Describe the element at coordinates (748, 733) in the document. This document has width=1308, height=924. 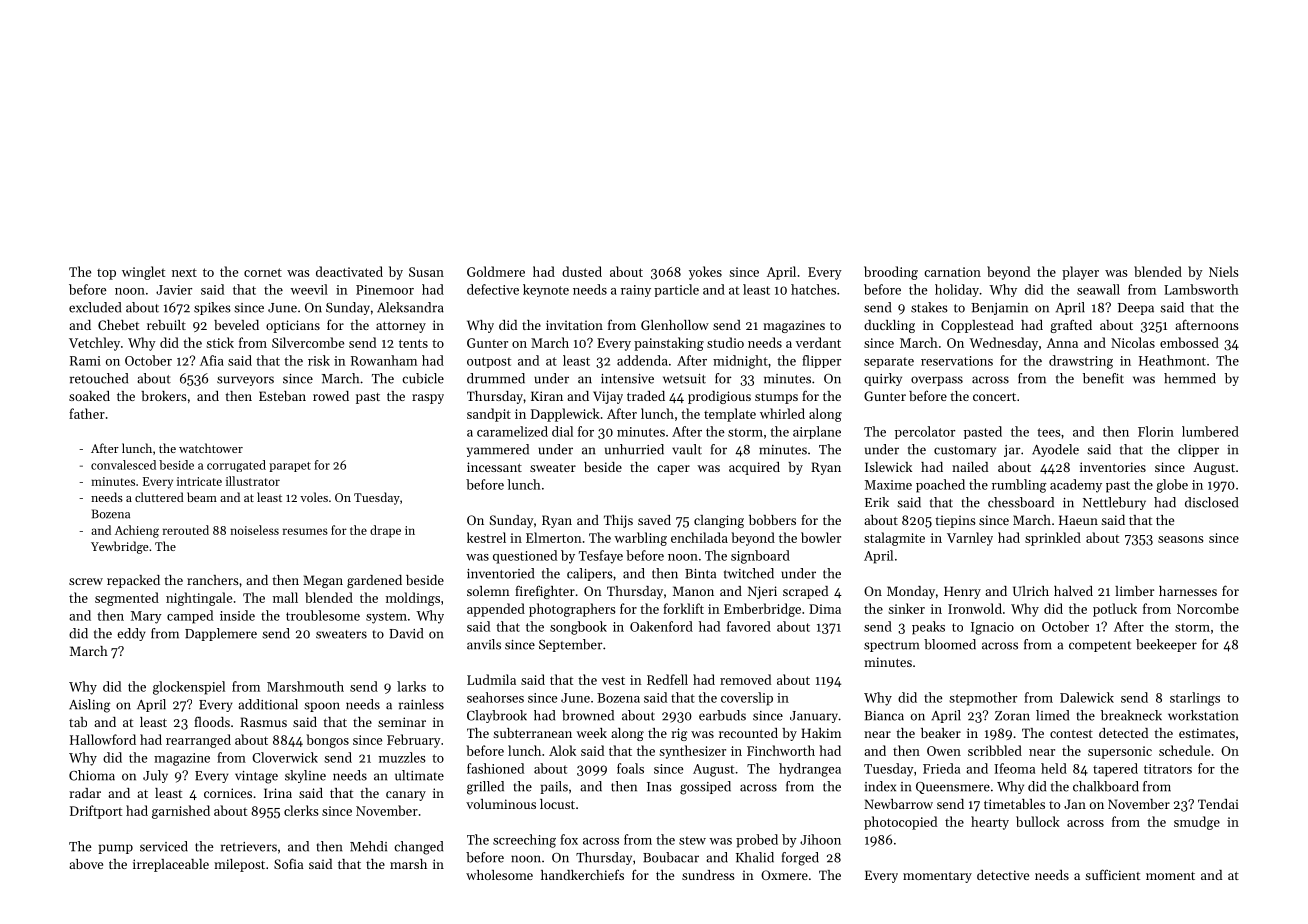
I see `recounted` at that location.
